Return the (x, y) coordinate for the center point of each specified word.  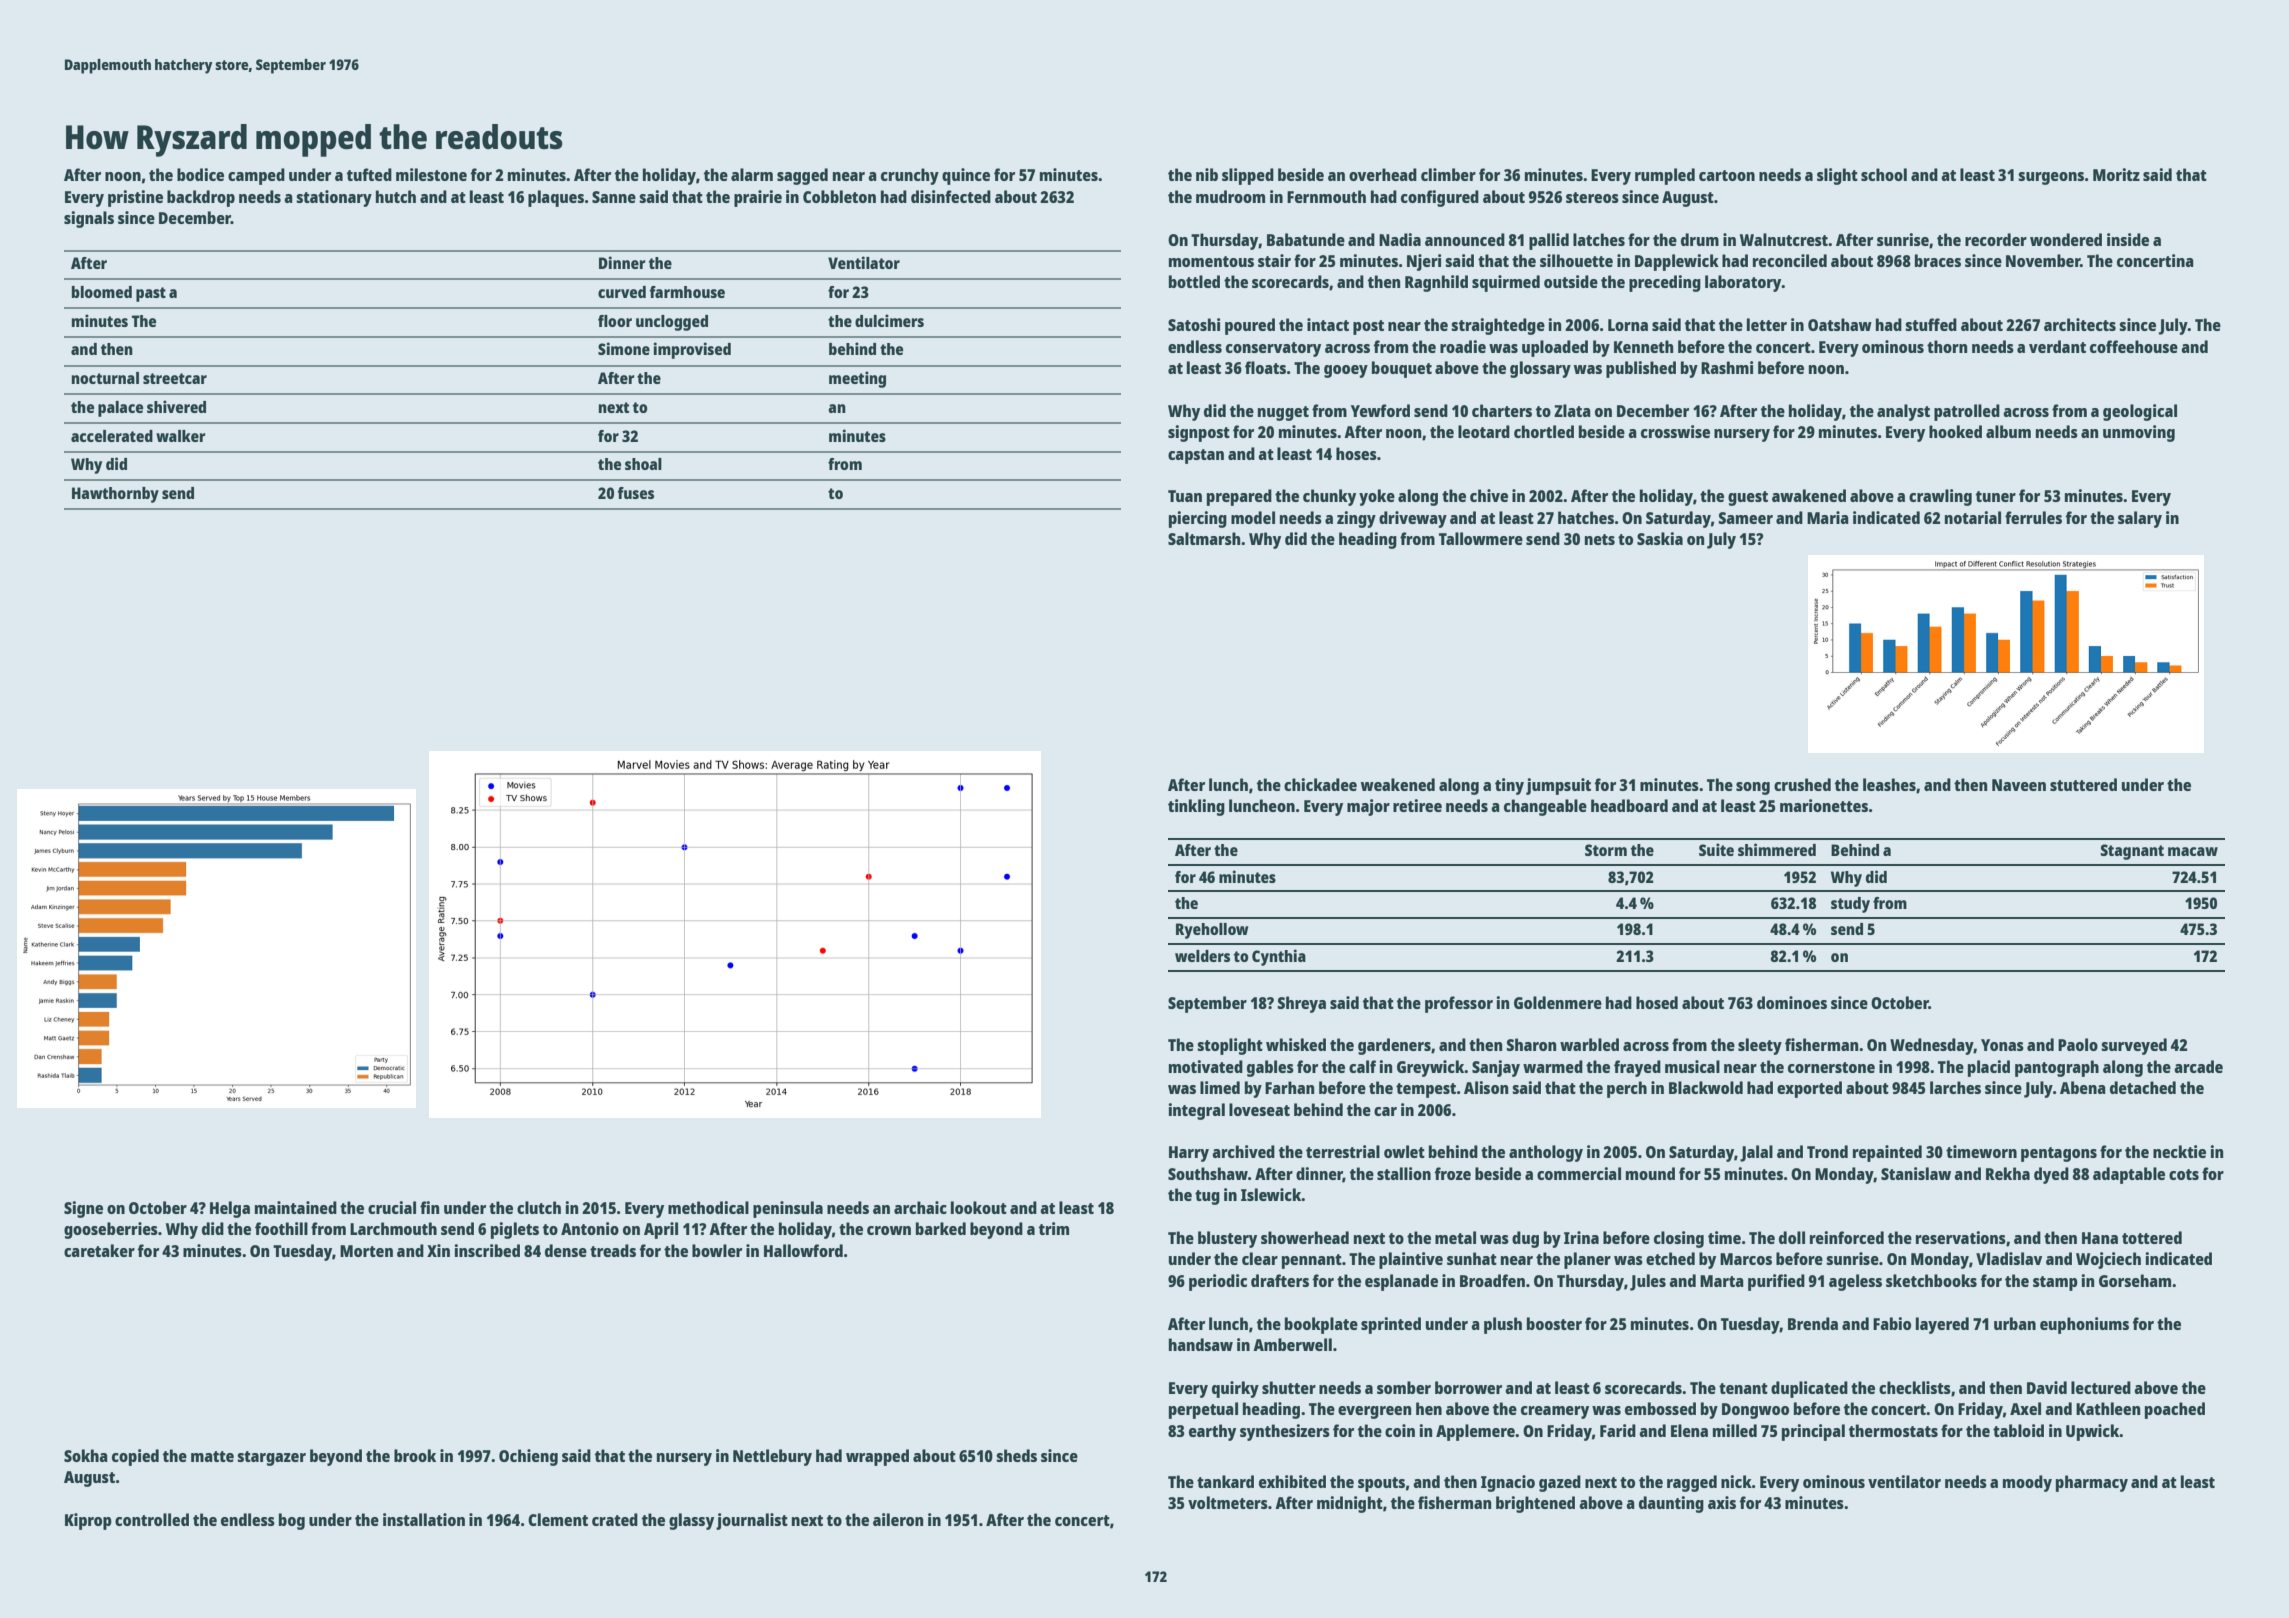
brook (415, 1455)
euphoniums (2084, 1325)
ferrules (2033, 517)
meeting (857, 379)
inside (2128, 239)
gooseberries (111, 1230)
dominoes (1792, 1002)
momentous (1211, 261)
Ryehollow (1212, 931)
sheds (1016, 1455)
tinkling (1196, 807)
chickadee (1320, 784)
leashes (1889, 784)
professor (1459, 1004)
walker (181, 436)
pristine (135, 198)
